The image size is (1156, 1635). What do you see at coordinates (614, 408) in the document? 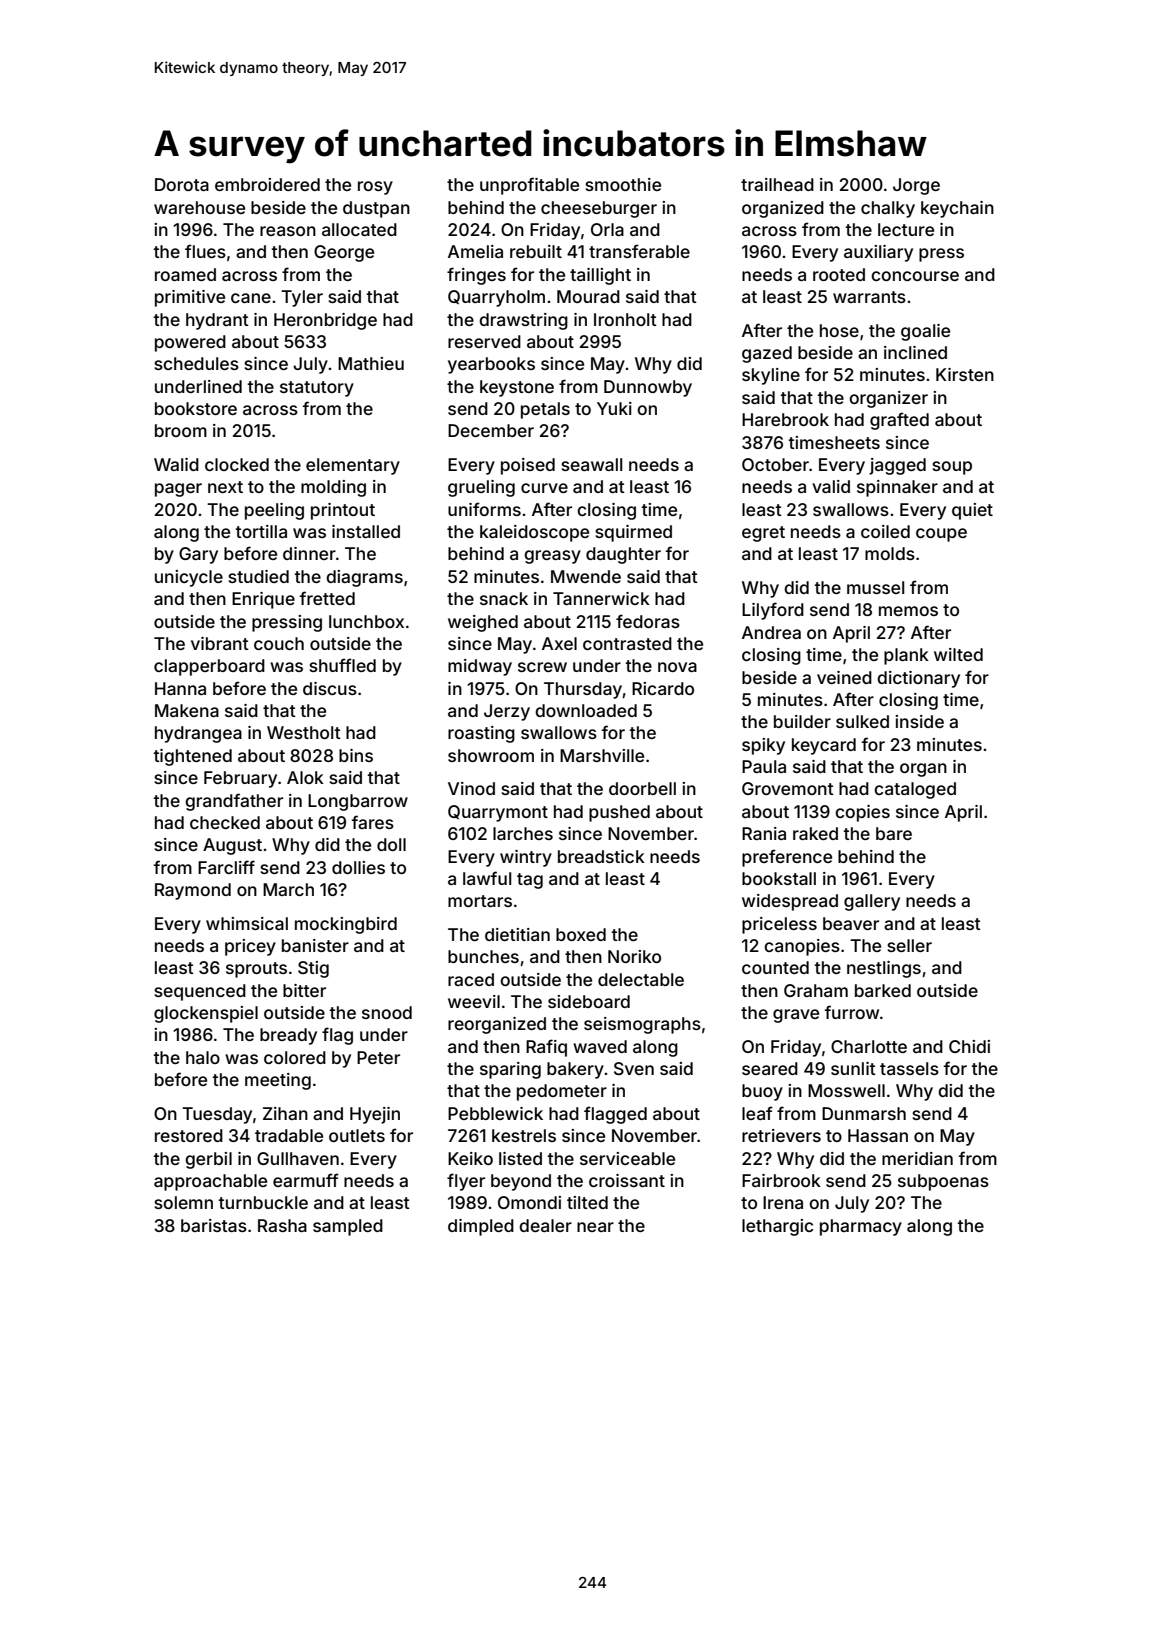
I see `Yuki` at bounding box center [614, 408].
